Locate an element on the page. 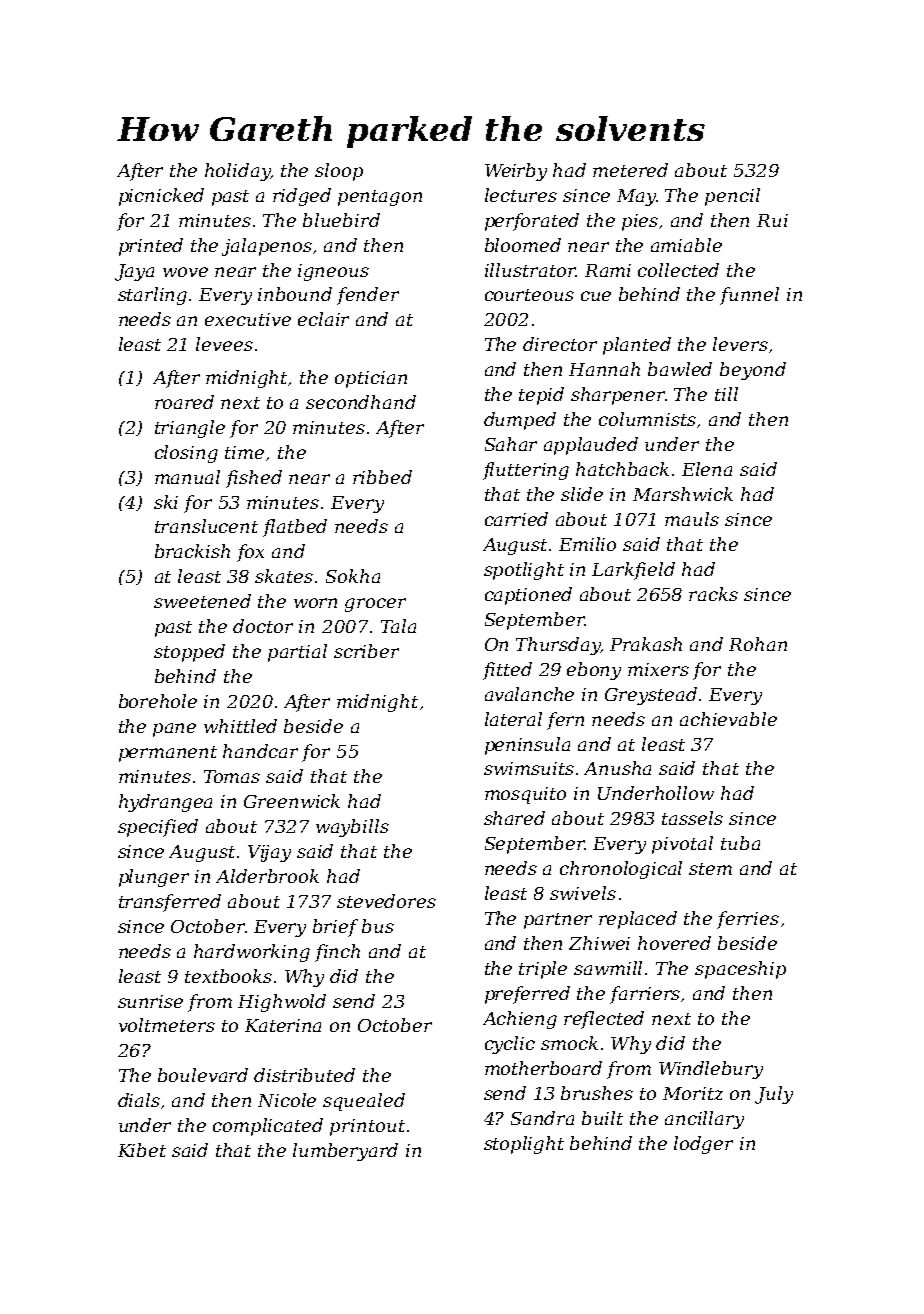 The height and width of the image is (1314, 924). spaceship is located at coordinates (740, 970).
